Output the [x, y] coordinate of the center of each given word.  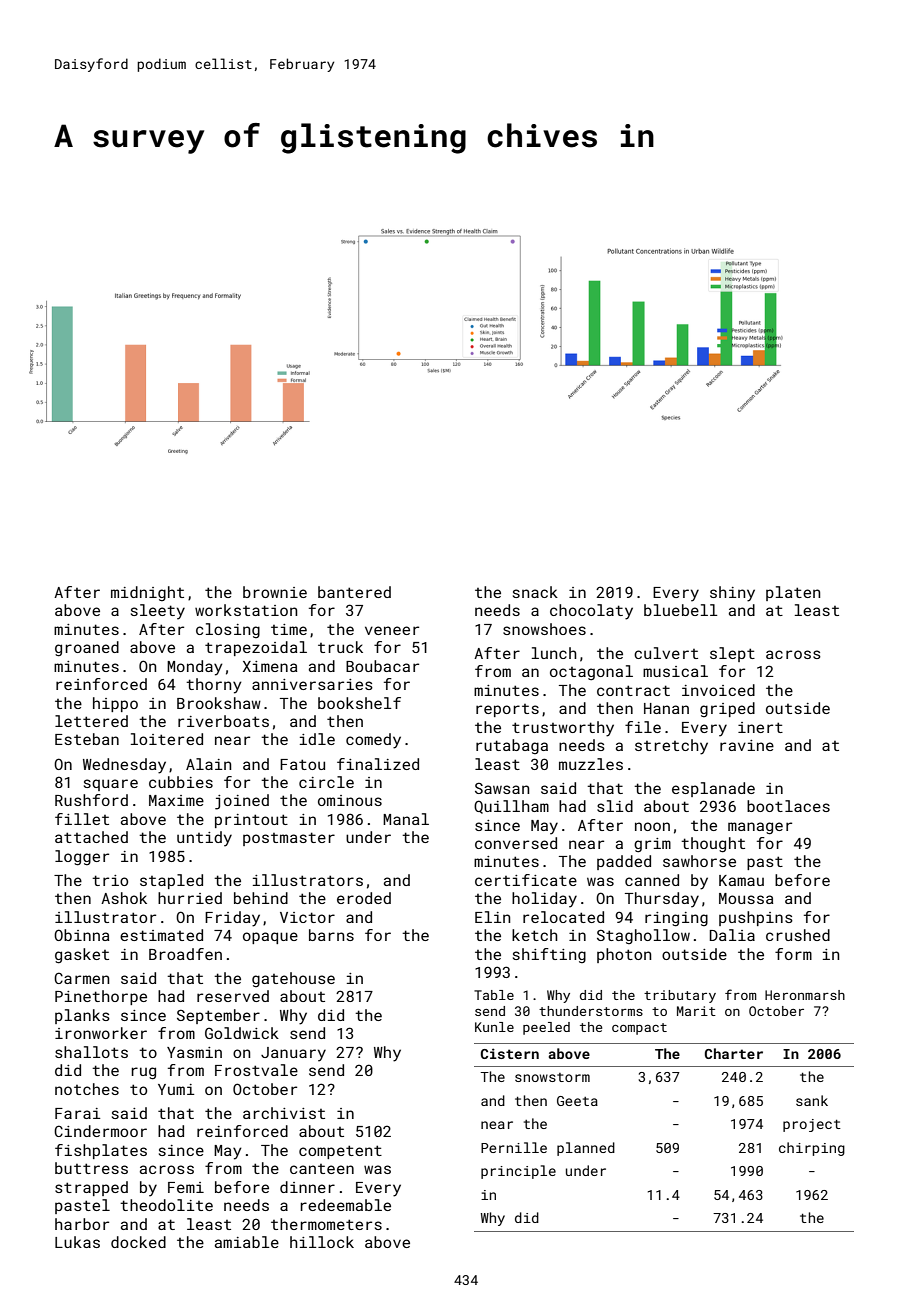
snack [535, 592]
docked [138, 1242]
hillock [322, 1242]
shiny [732, 594]
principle [518, 1172]
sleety [158, 612]
